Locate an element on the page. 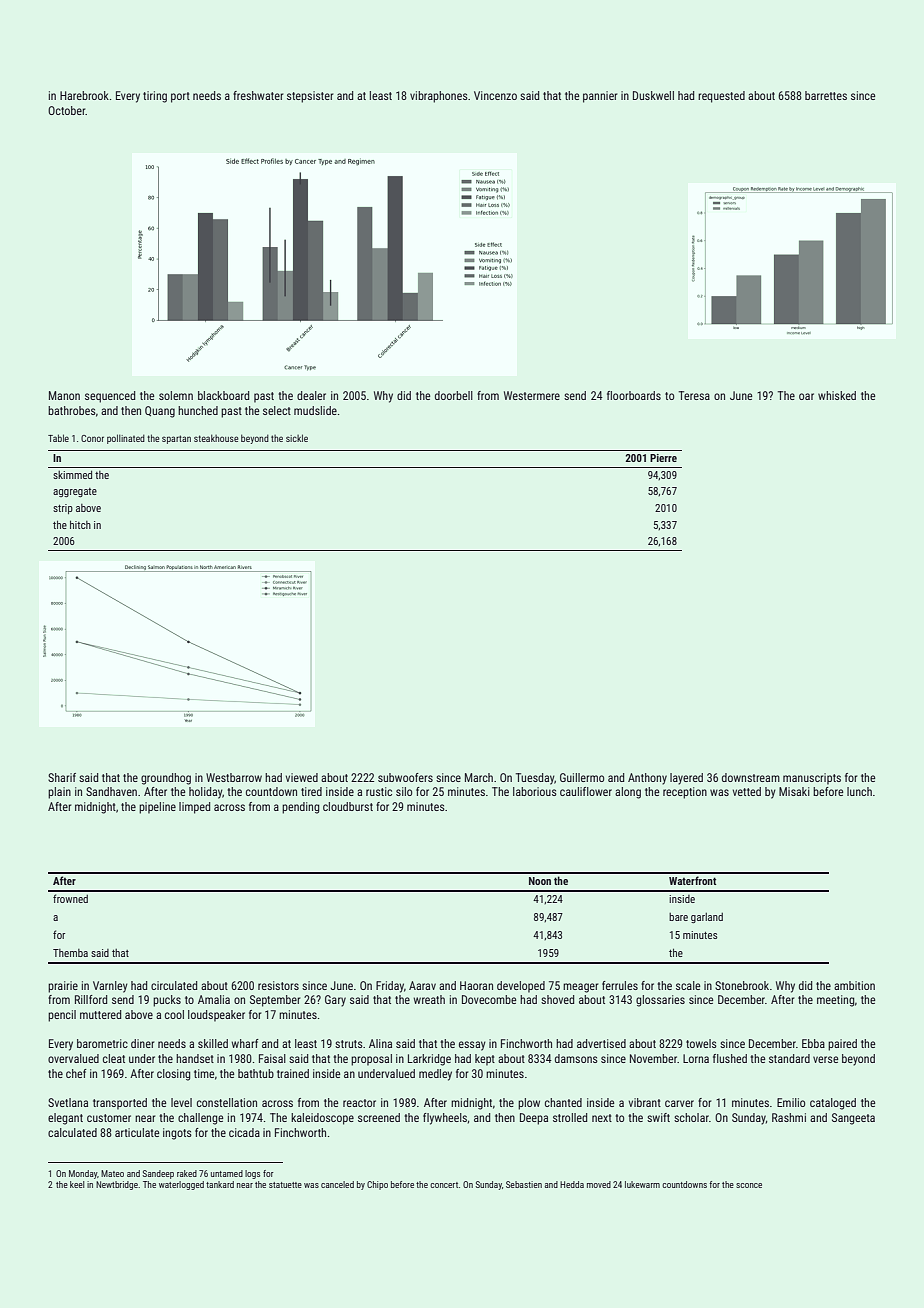 This image has width=924, height=1308. circulated is located at coordinates (174, 985).
